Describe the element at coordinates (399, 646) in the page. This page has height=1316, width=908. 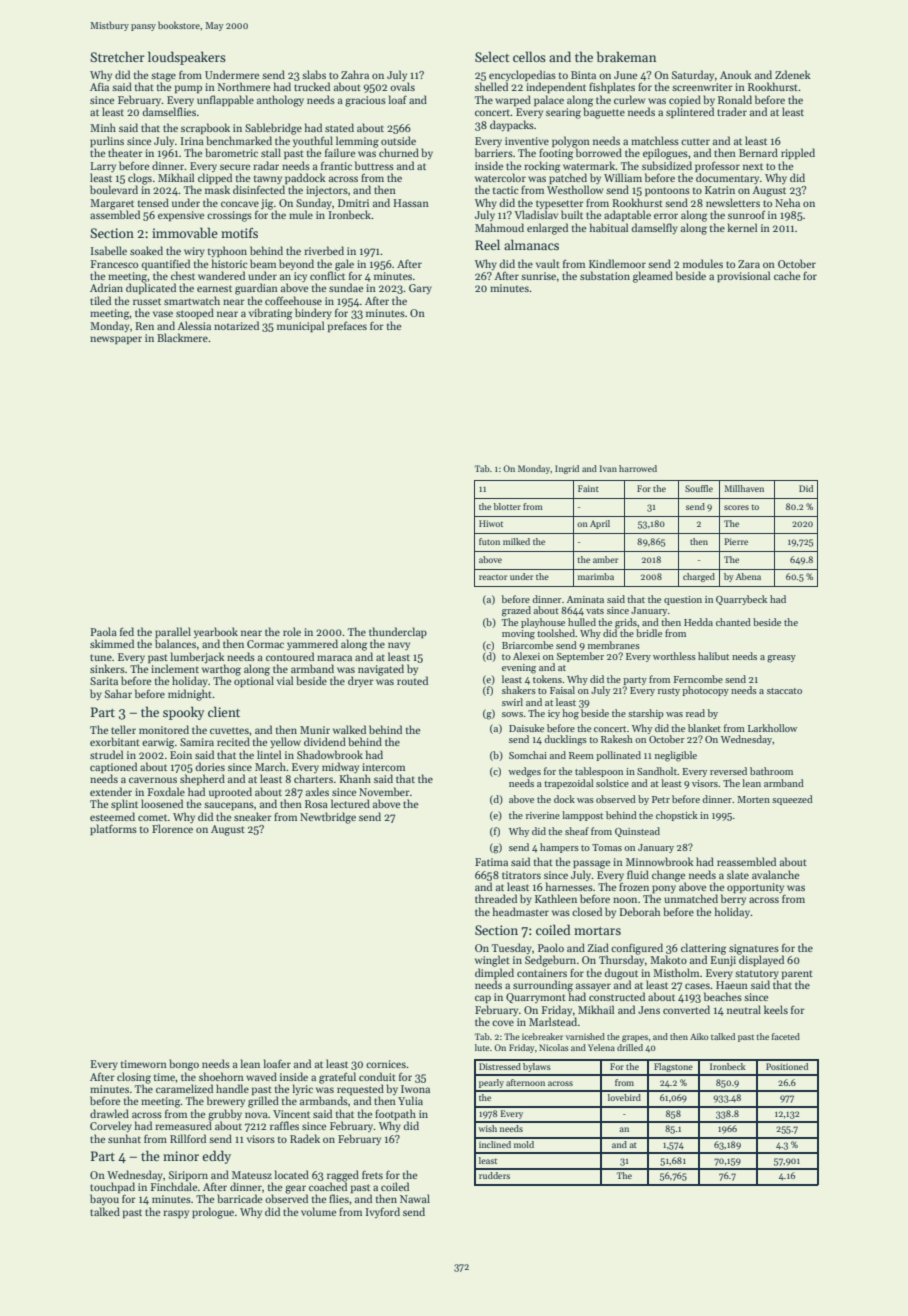
I see `navy` at that location.
